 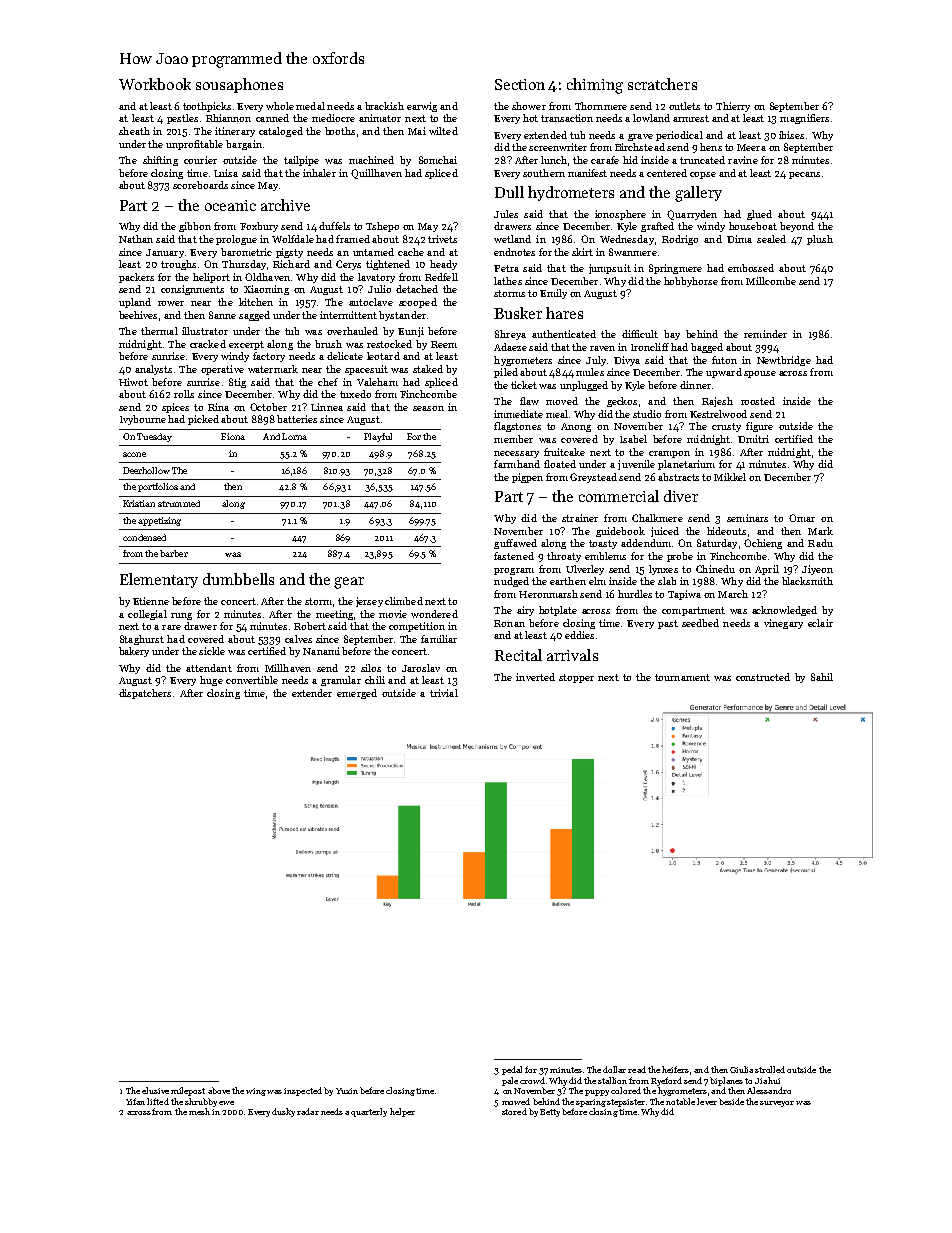 What do you see at coordinates (822, 677) in the screenshot?
I see `Sahil` at bounding box center [822, 677].
